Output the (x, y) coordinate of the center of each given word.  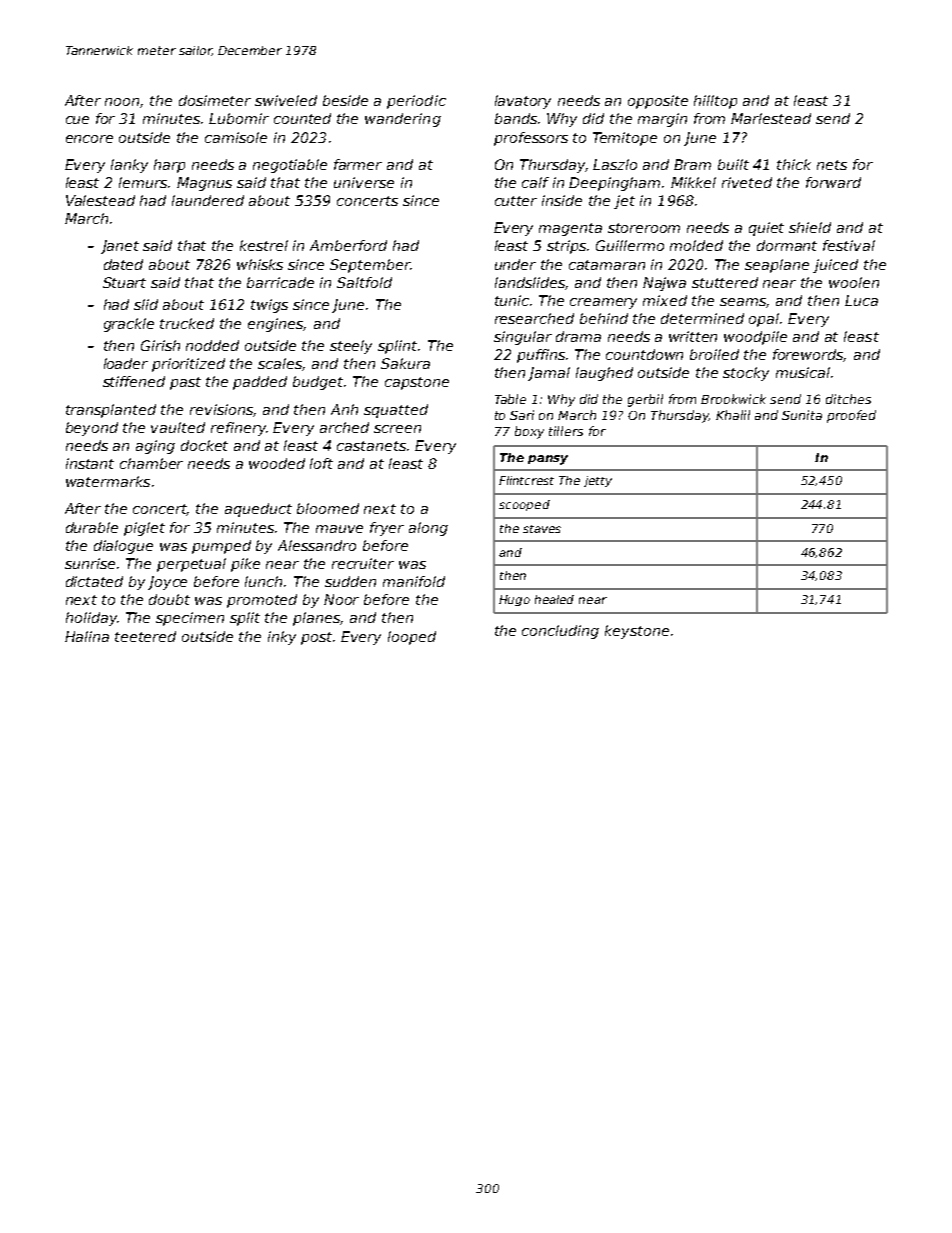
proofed (851, 416)
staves (542, 529)
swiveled (286, 100)
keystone (637, 632)
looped (412, 638)
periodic (416, 102)
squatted (396, 411)
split (245, 619)
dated (123, 264)
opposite (658, 102)
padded (260, 383)
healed (554, 599)
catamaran (607, 265)
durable (92, 527)
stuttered (725, 282)
